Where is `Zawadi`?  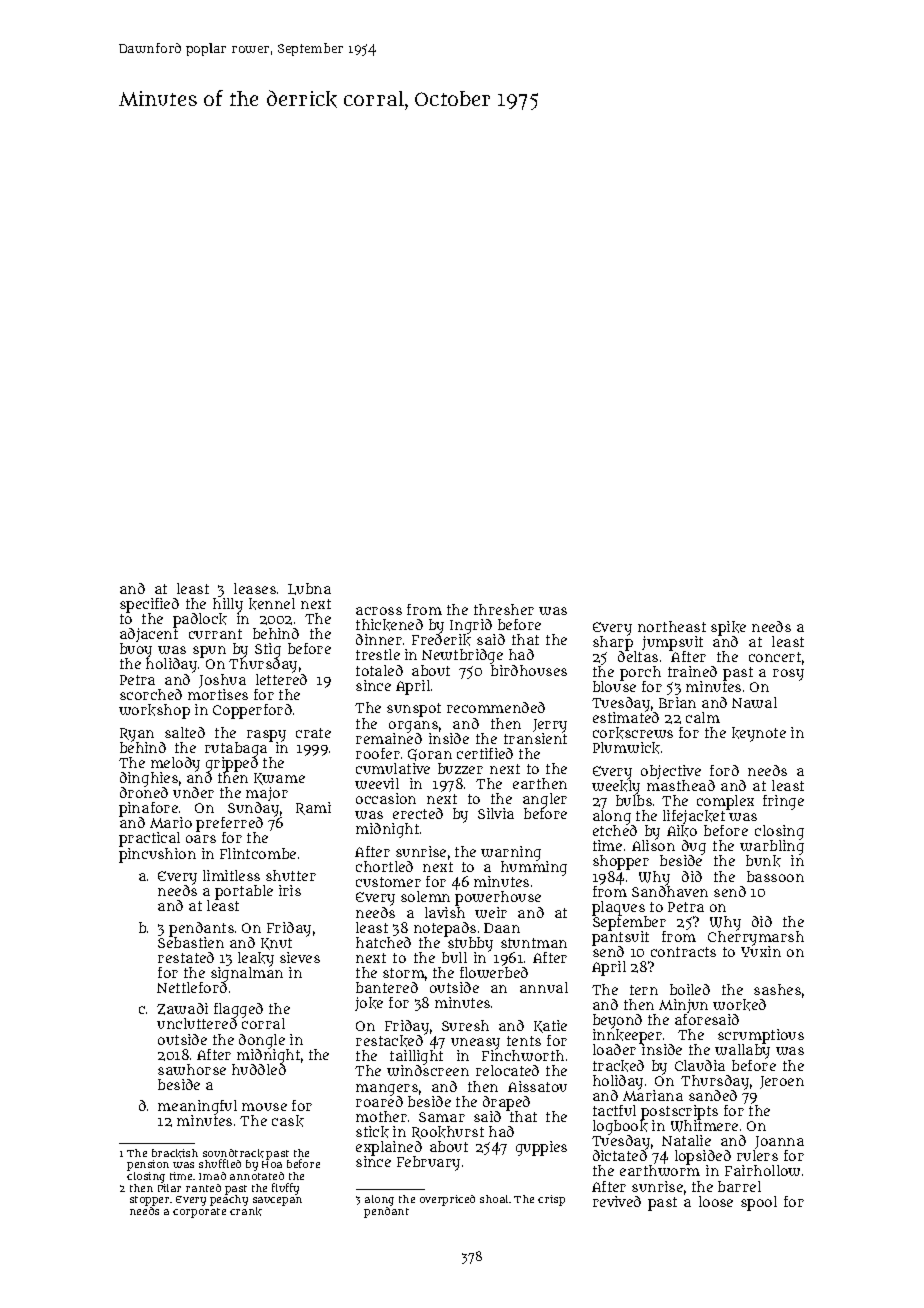
Zawadi is located at coordinates (182, 1009).
